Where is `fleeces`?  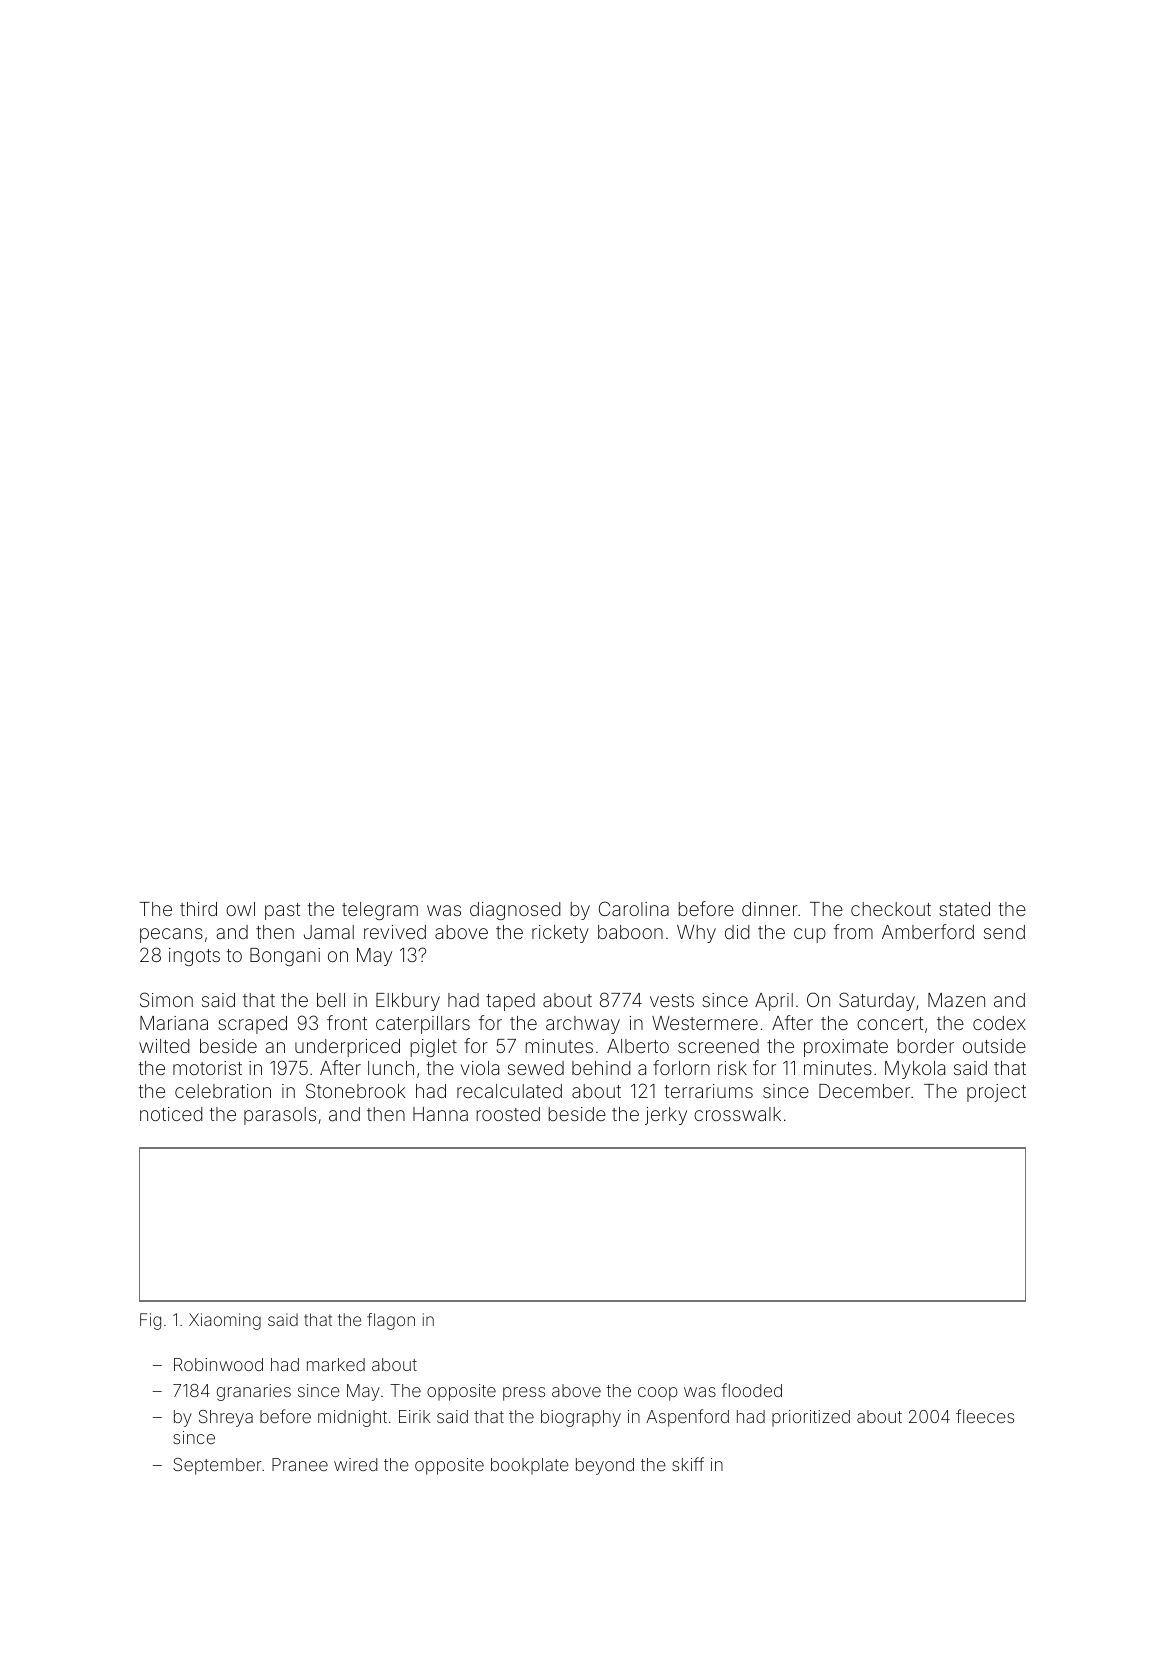 fleeces is located at coordinates (985, 1416).
